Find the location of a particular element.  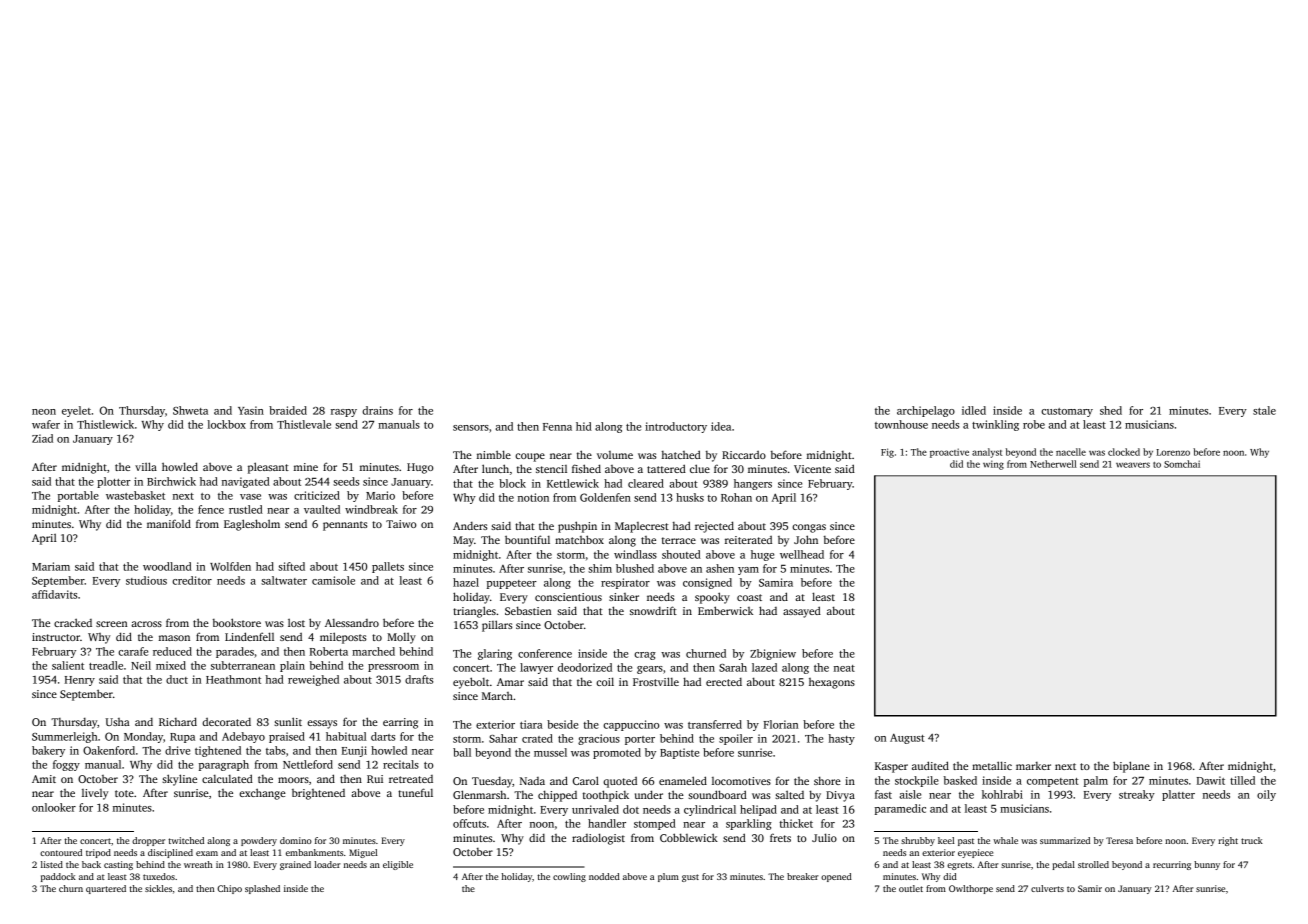

stale is located at coordinates (1264, 410).
